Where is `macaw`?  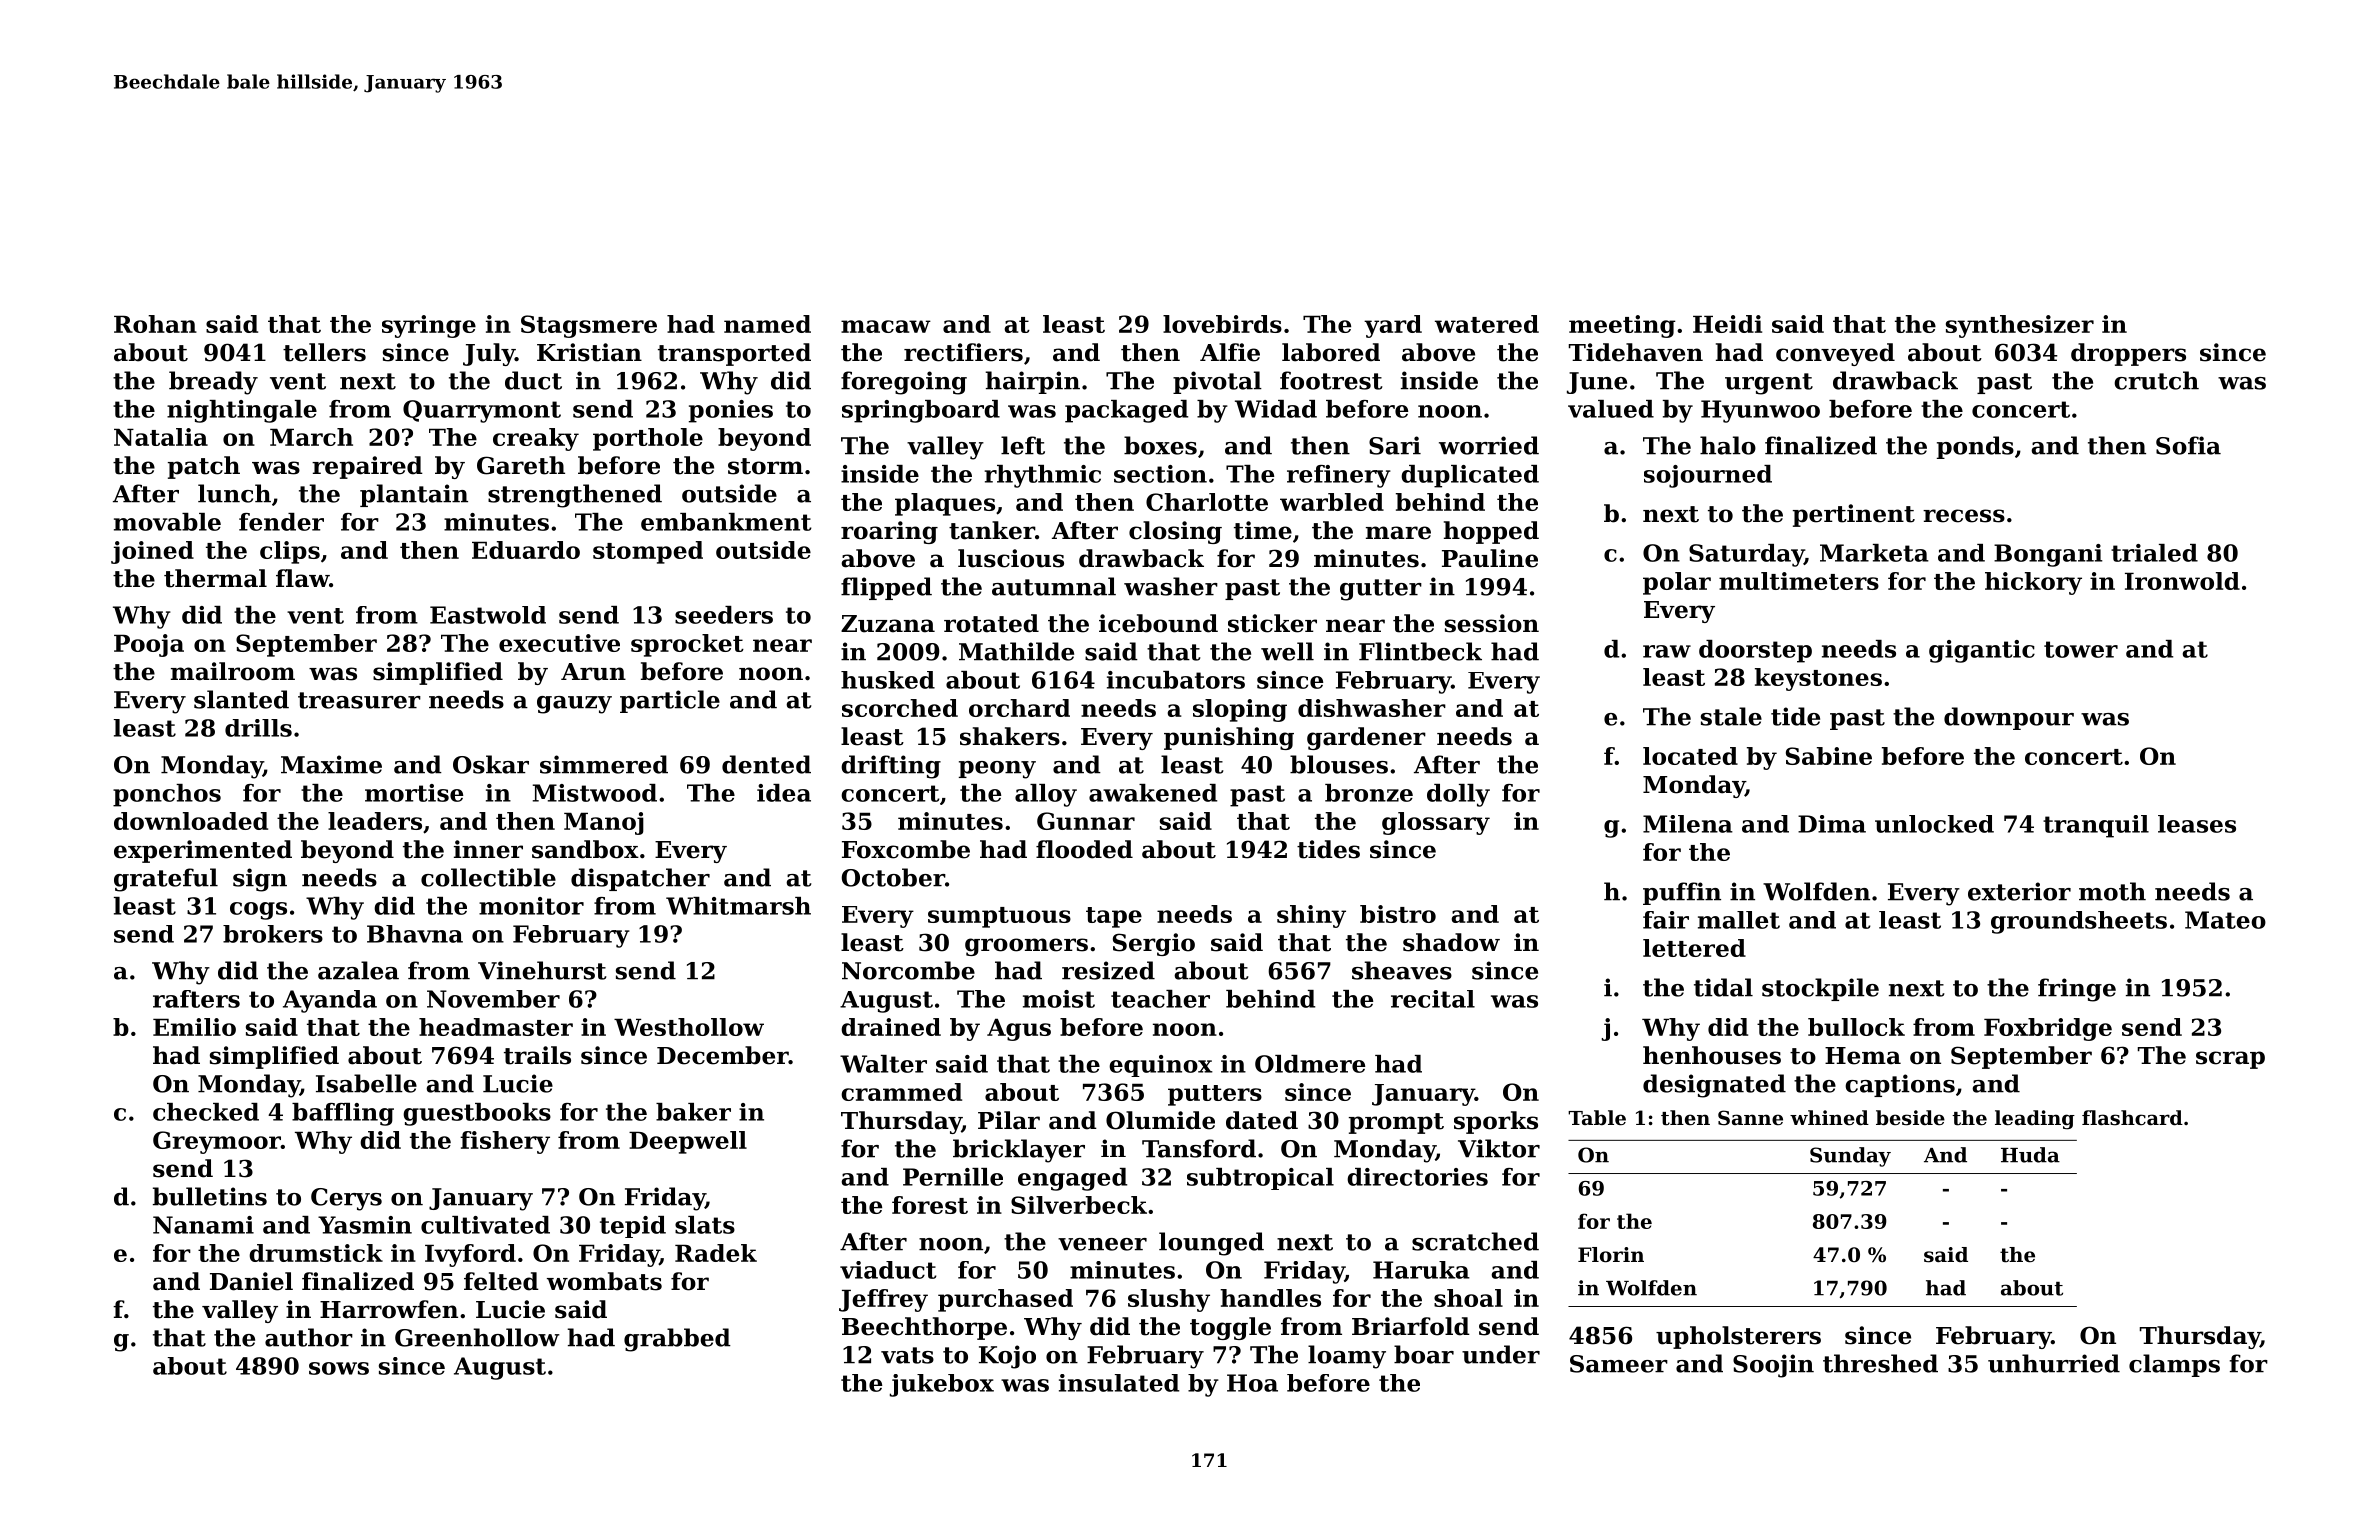 macaw is located at coordinates (886, 326).
